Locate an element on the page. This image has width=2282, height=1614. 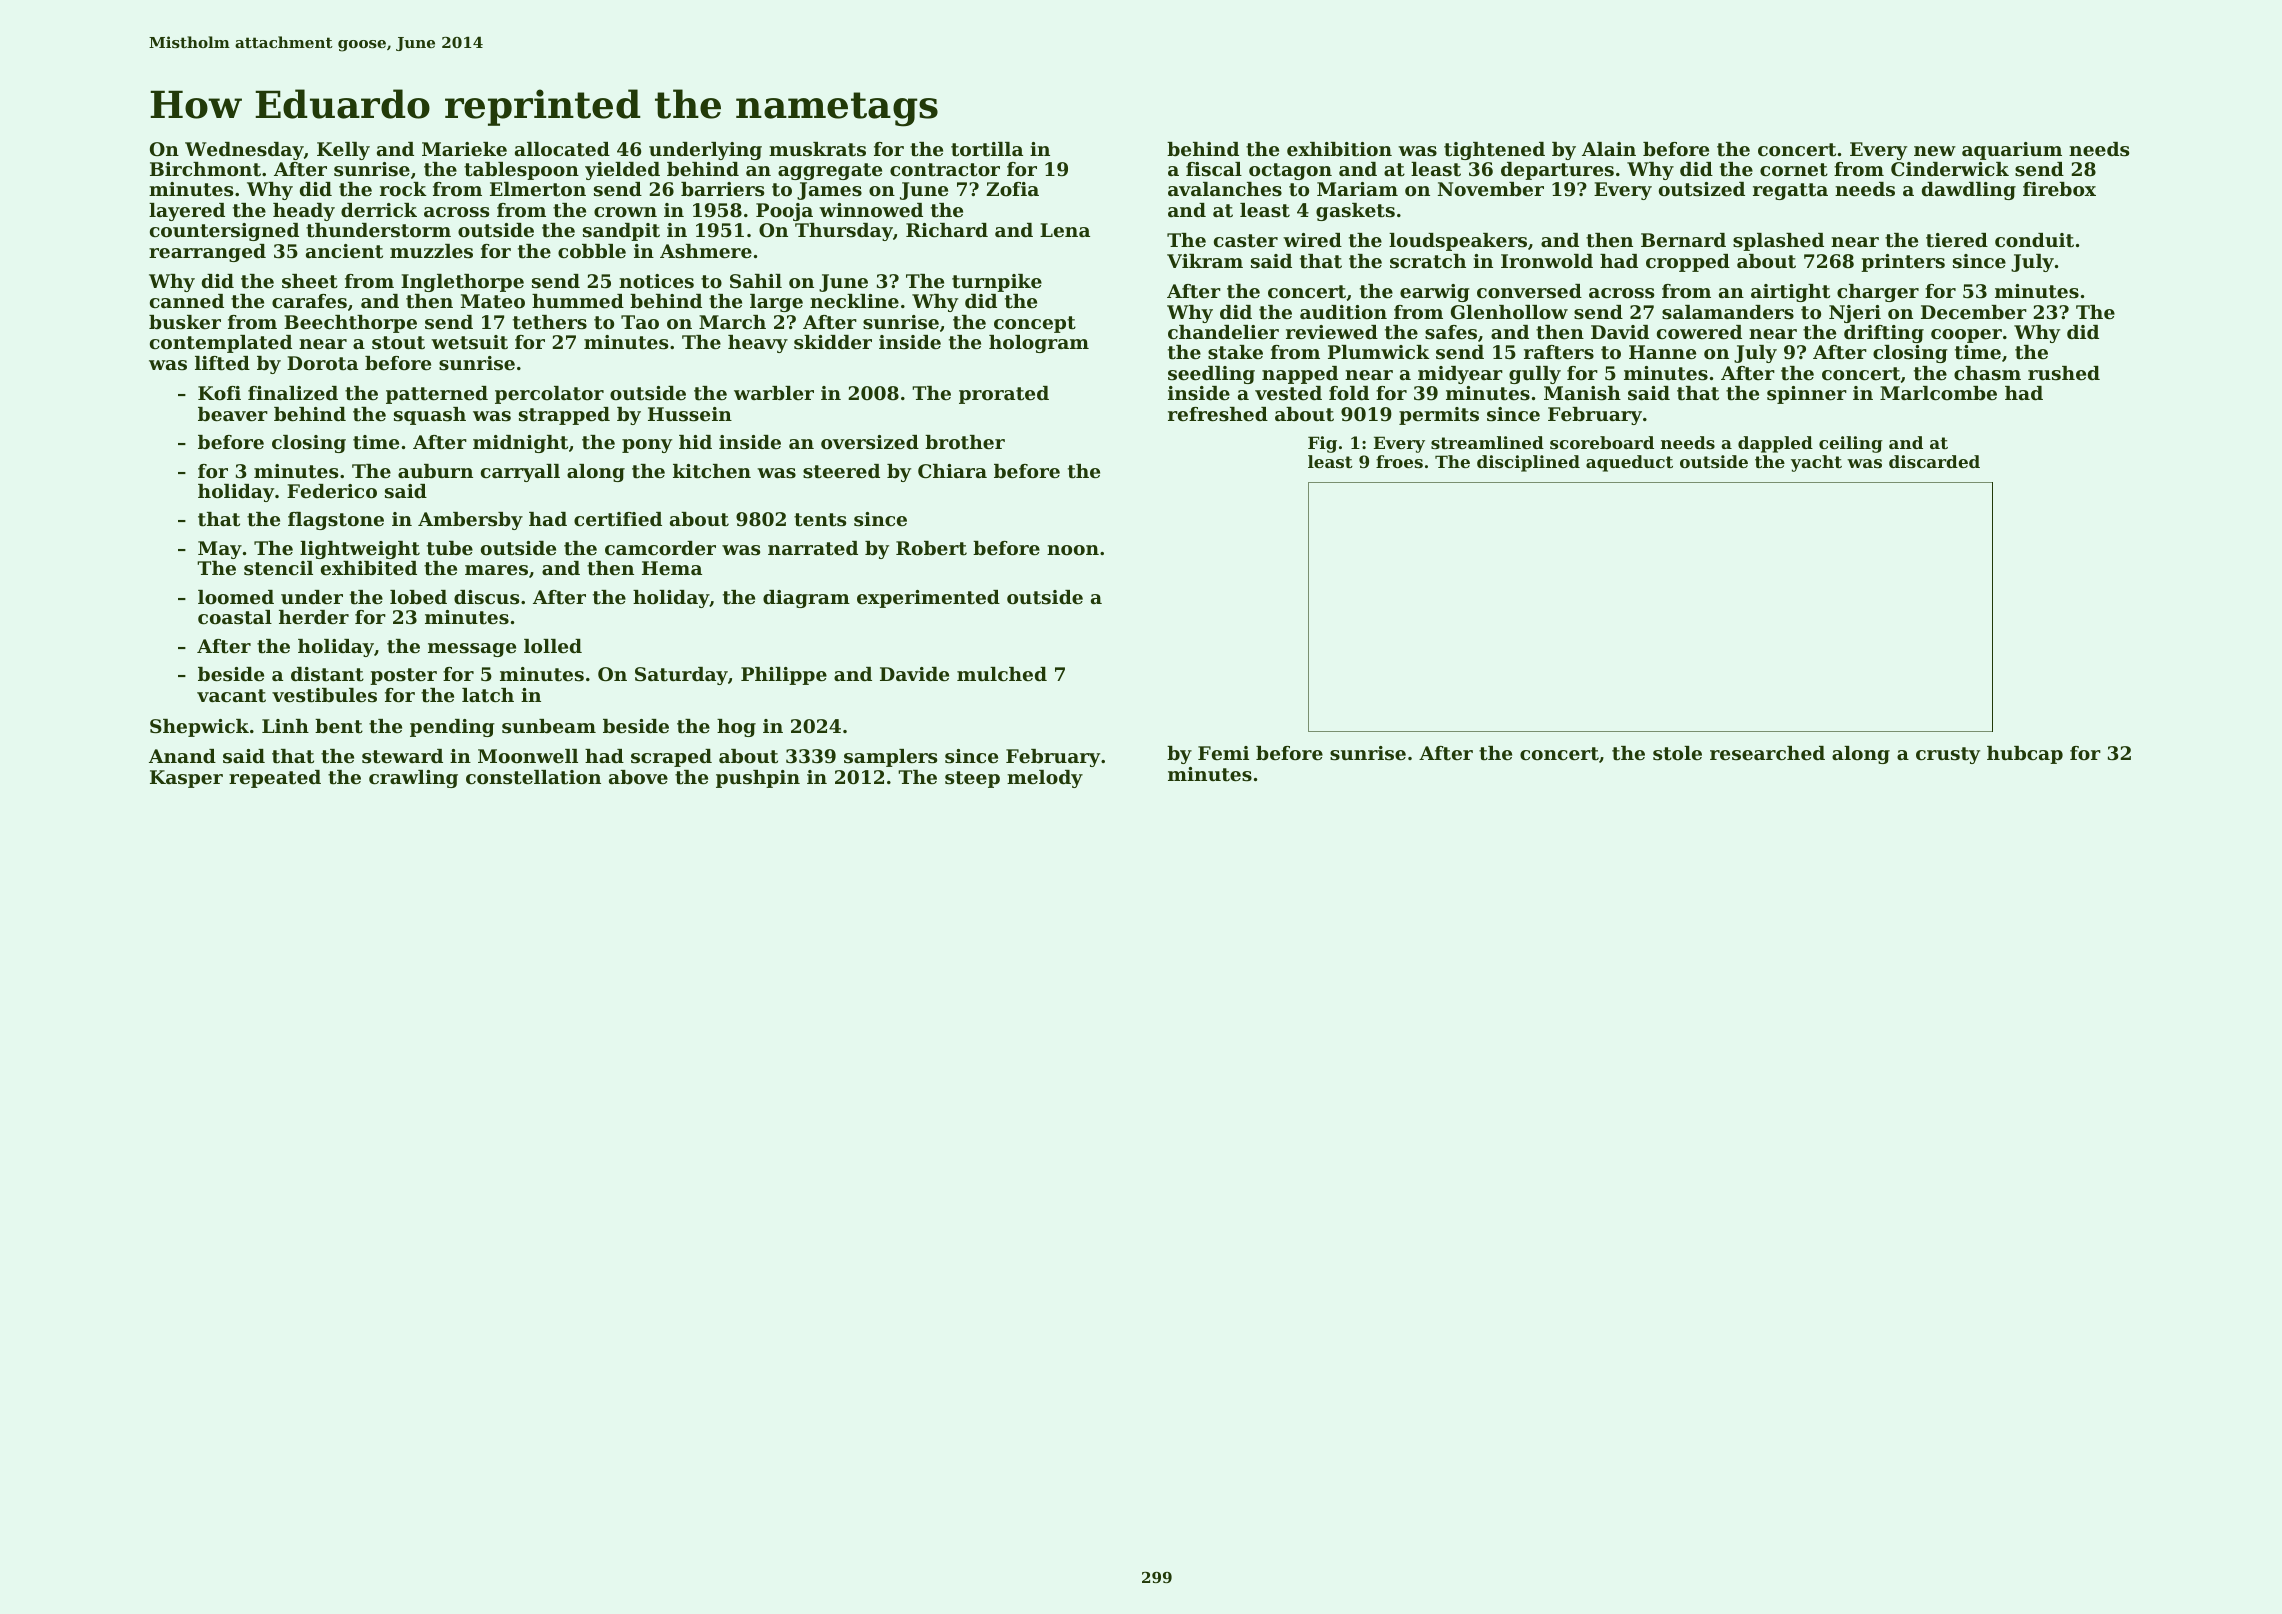
exhibited is located at coordinates (369, 568).
